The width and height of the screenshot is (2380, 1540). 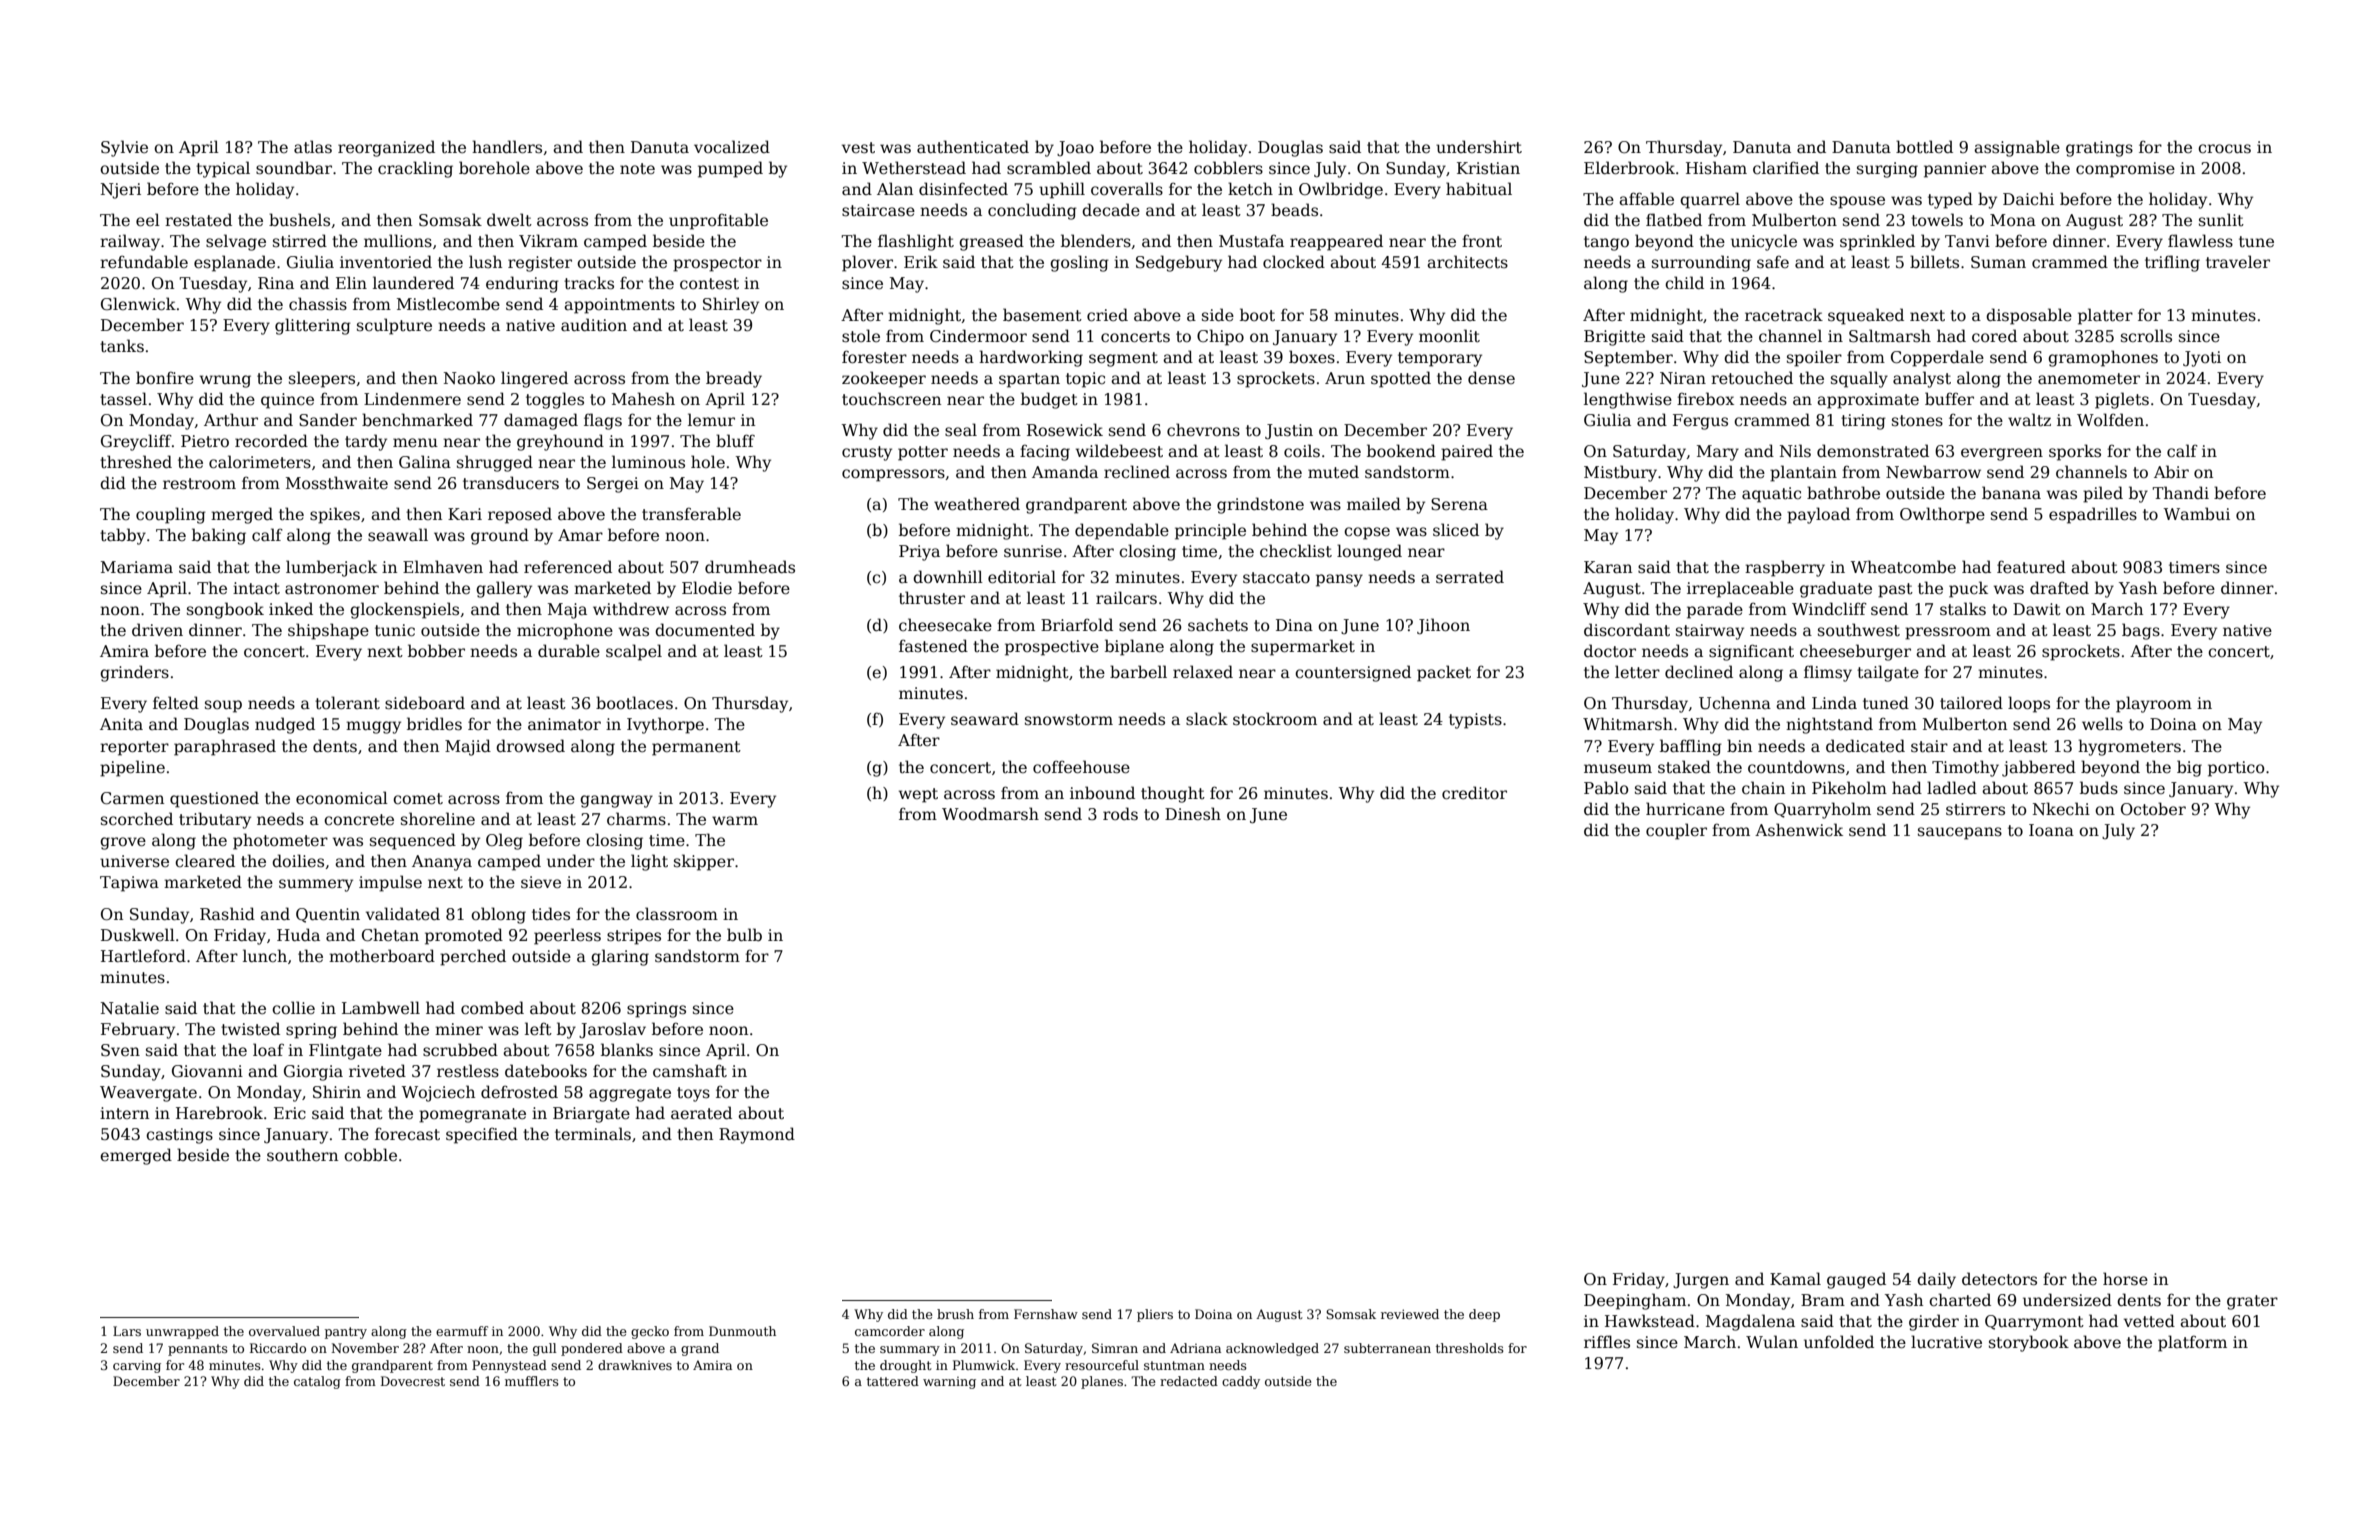 I want to click on grinders, so click(x=134, y=673).
